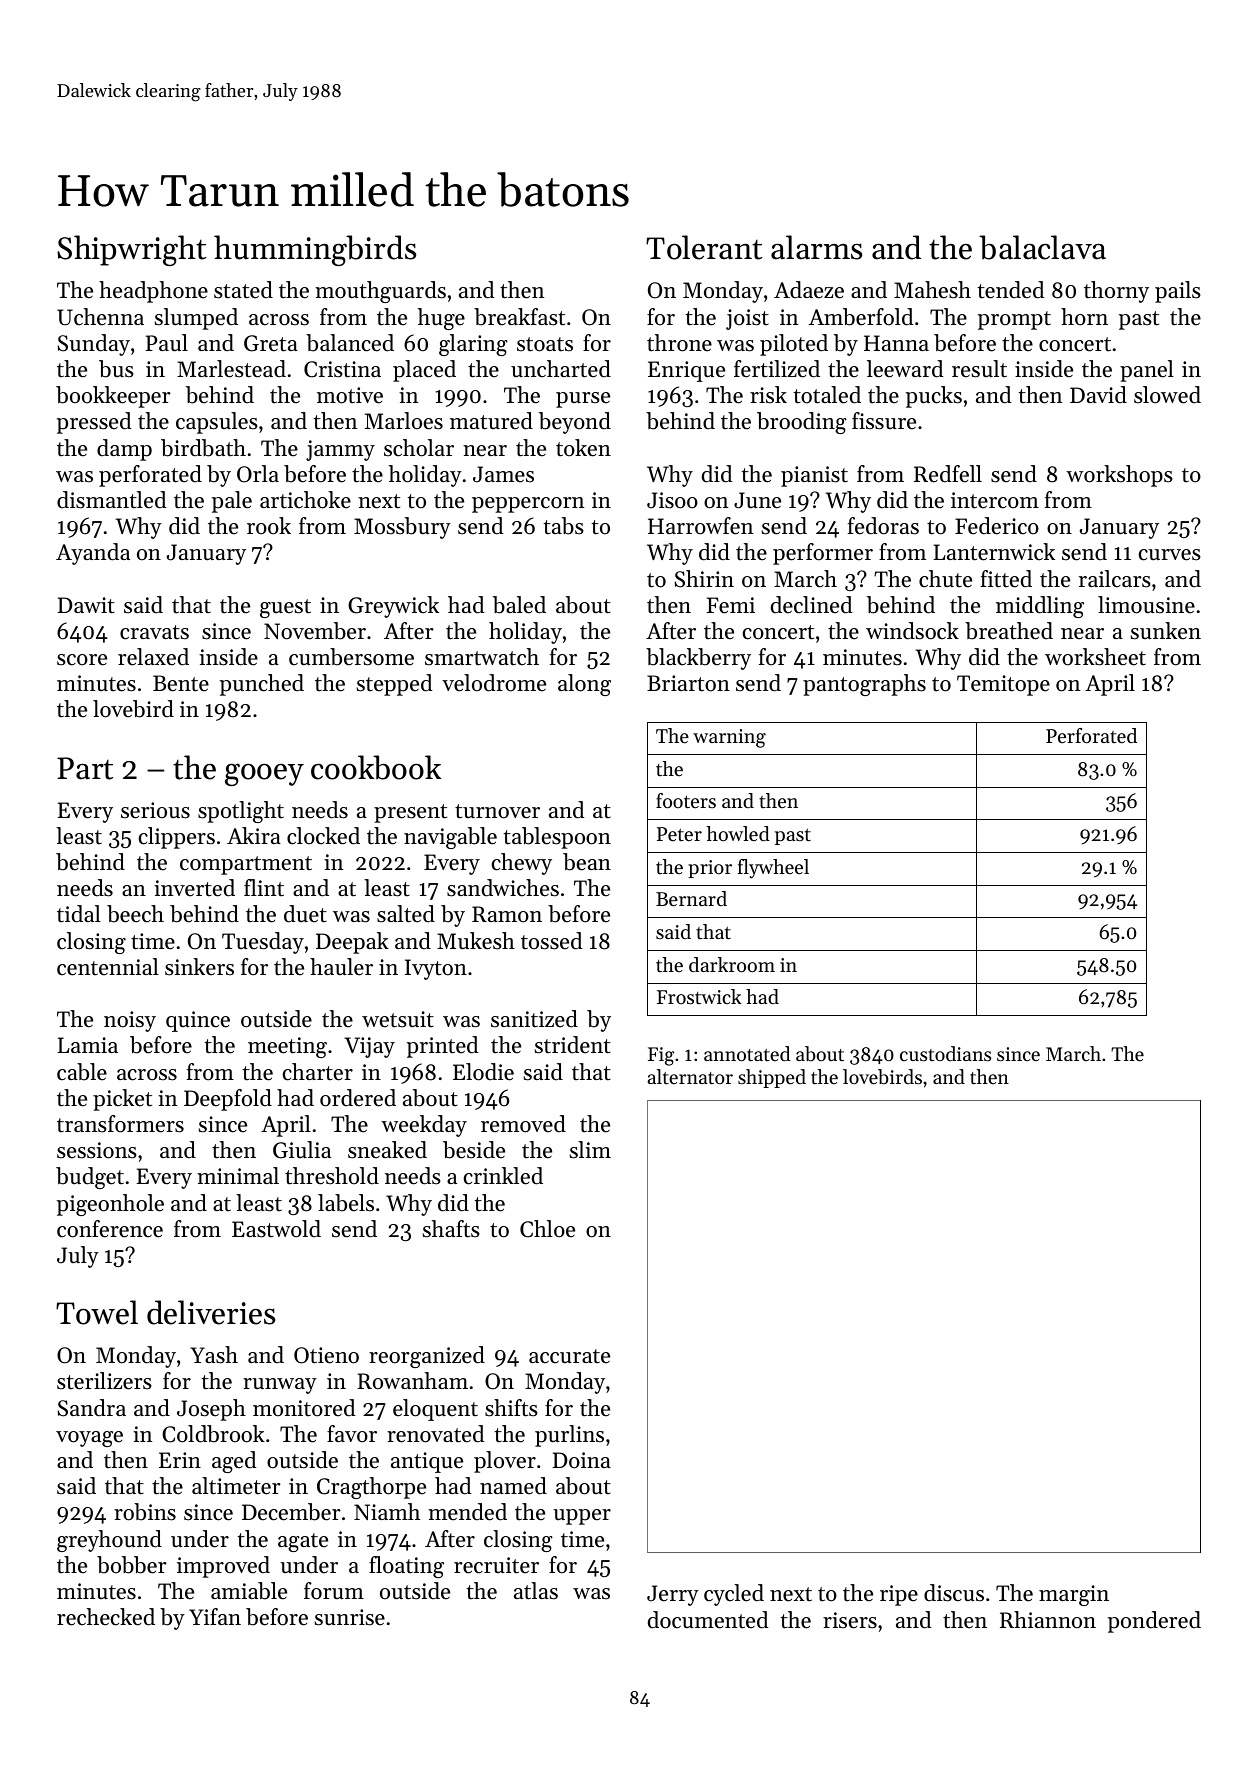  Describe the element at coordinates (88, 1045) in the page. I see `Lamia` at that location.
